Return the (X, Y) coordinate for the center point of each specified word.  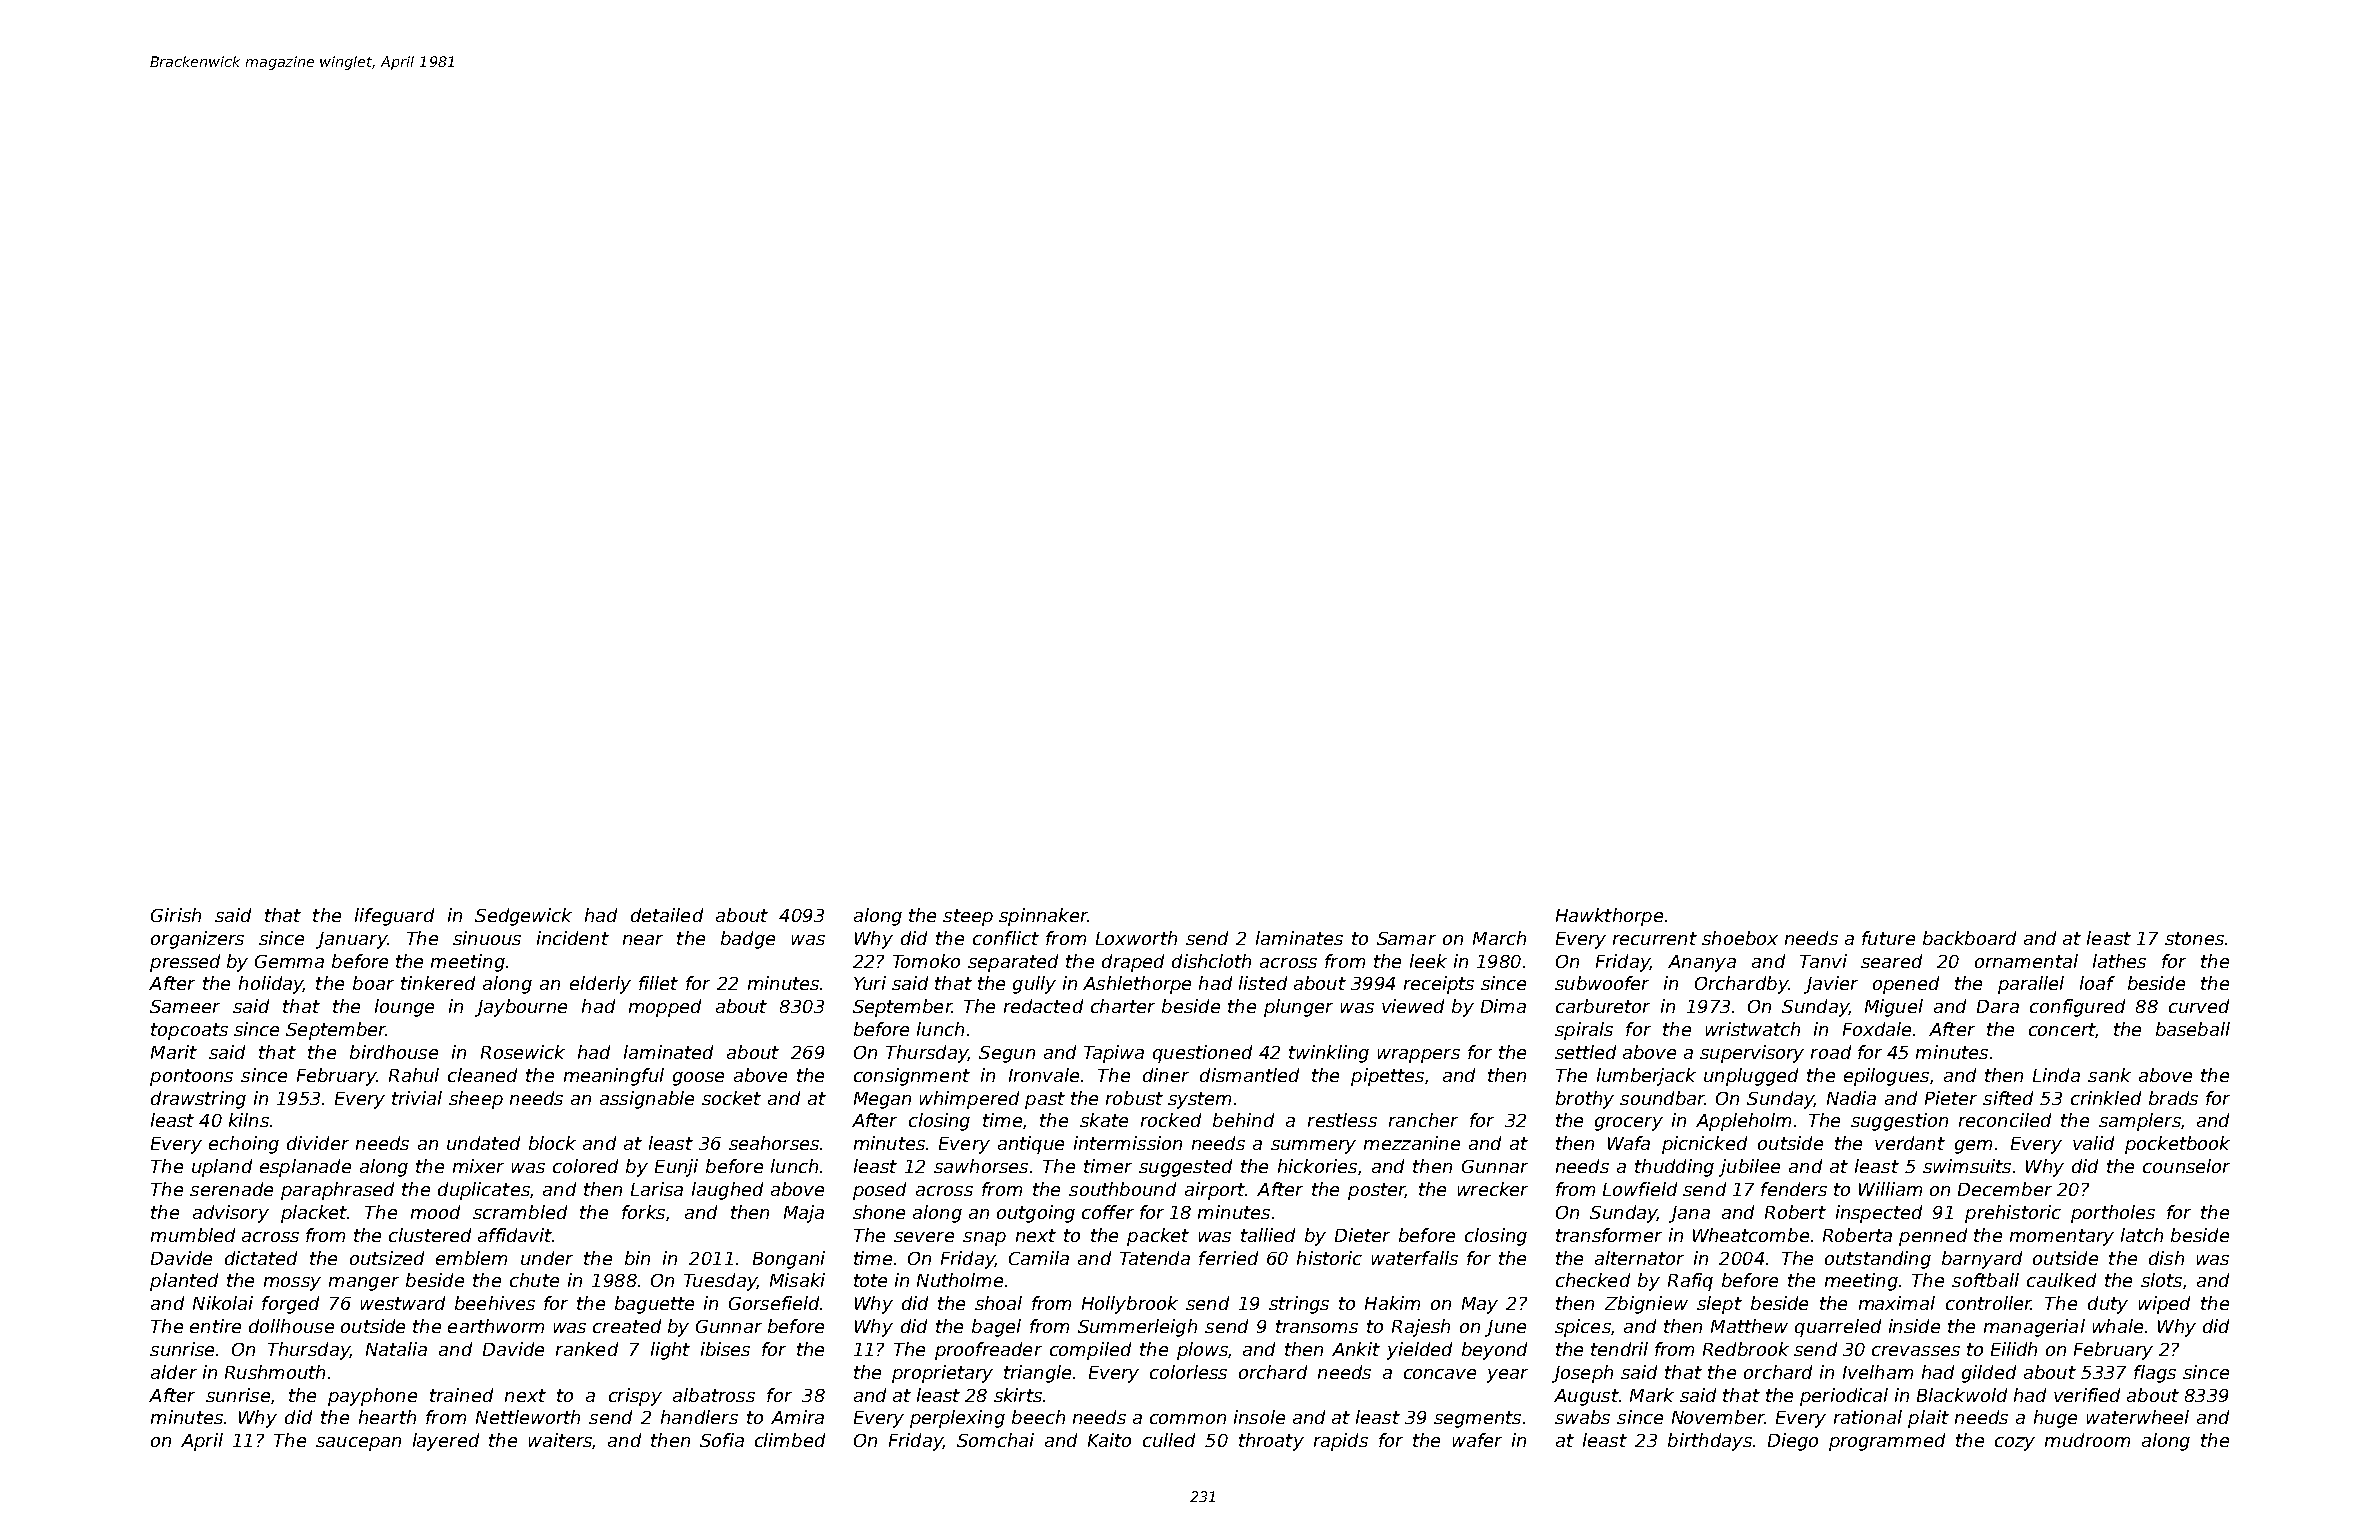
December (2005, 1189)
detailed (667, 915)
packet (1158, 1237)
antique (1031, 1145)
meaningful (614, 1077)
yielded (1419, 1351)
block (552, 1143)
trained (461, 1395)
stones (2194, 938)
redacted (1043, 1006)
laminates (1299, 938)
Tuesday (720, 1282)
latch (2142, 1235)
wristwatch (1753, 1029)
